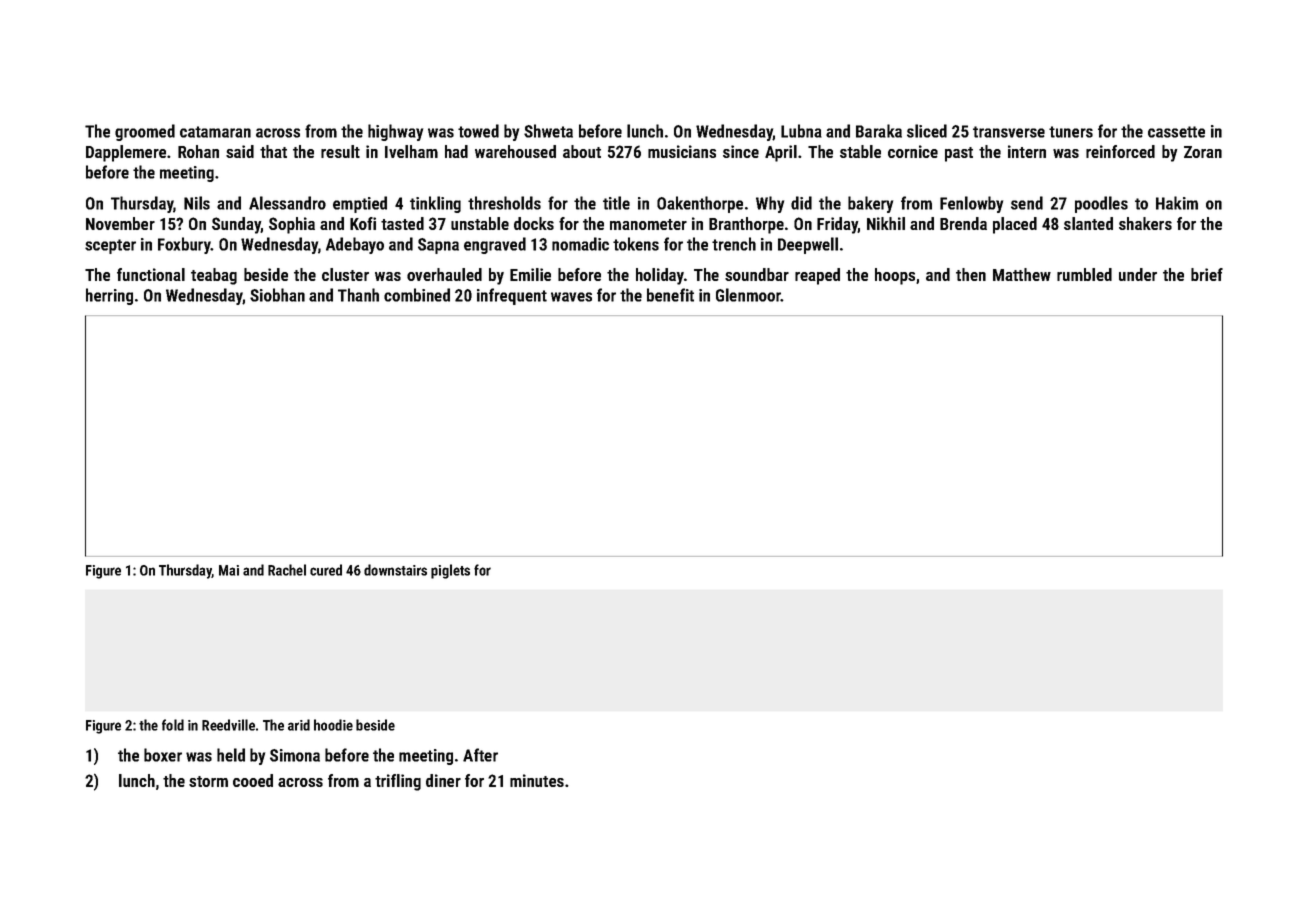 This page has height=924, width=1308. Describe the element at coordinates (215, 132) in the page. I see `catamaran` at that location.
